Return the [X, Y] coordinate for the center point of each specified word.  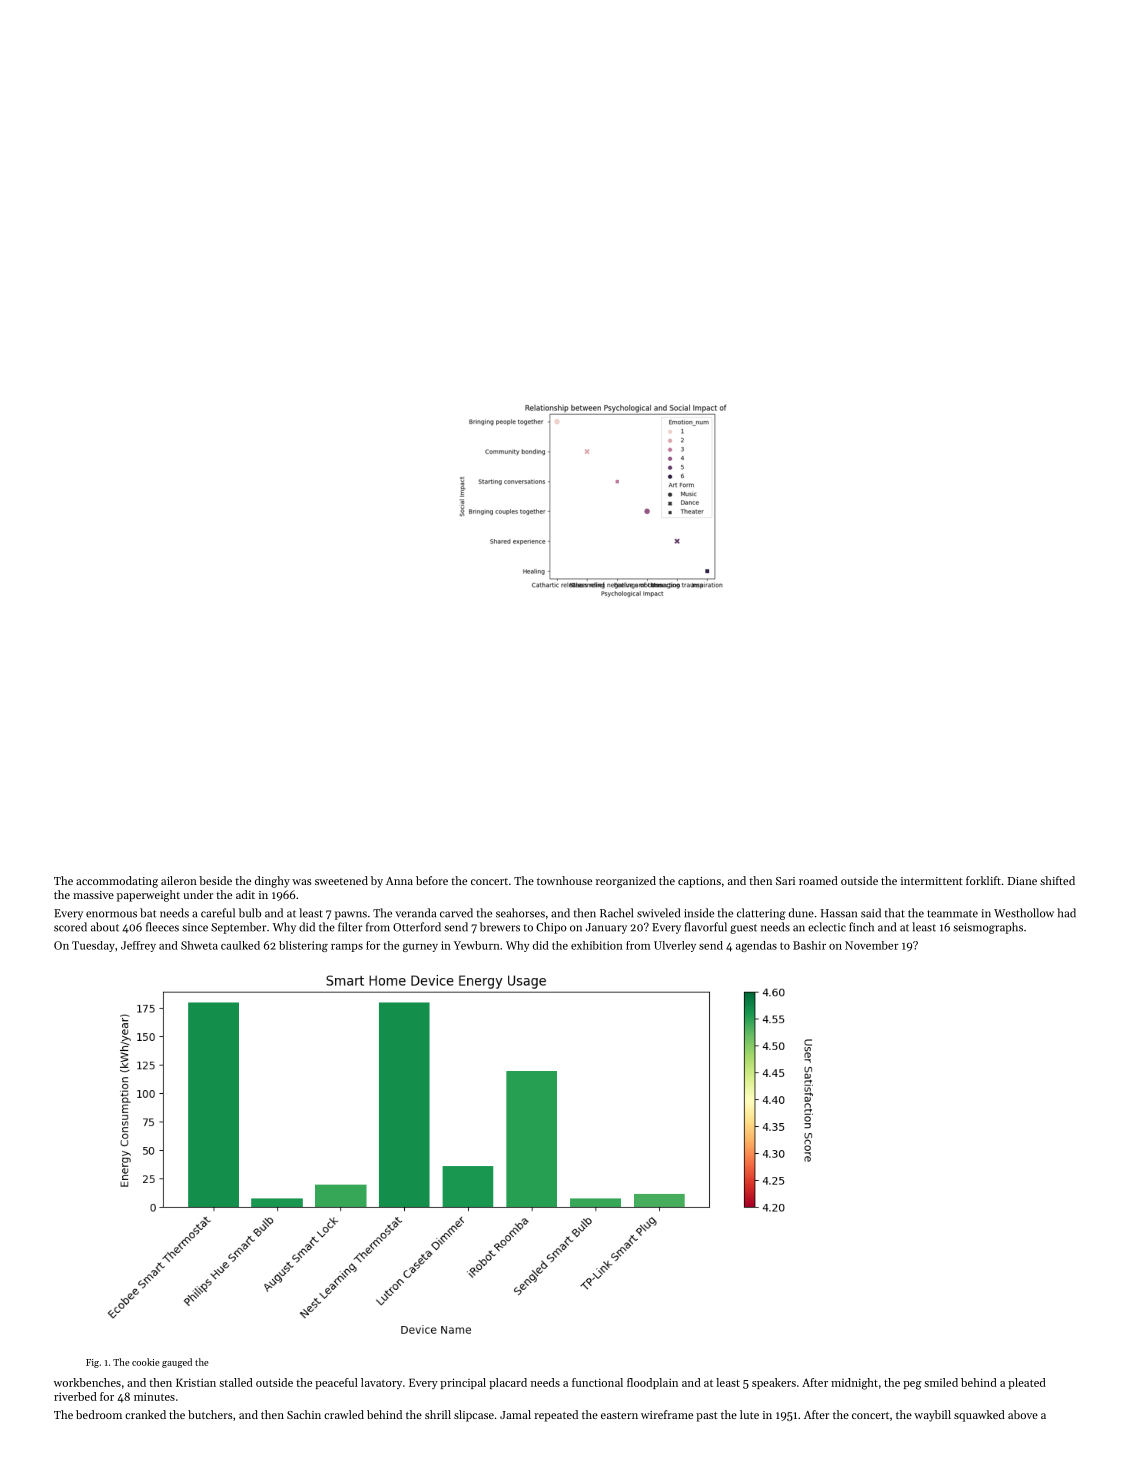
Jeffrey [138, 946]
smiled [941, 1382]
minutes [154, 1396]
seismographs [988, 928]
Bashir [809, 945]
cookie [146, 1362]
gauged [177, 1363]
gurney [420, 948]
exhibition [597, 945]
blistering [303, 946]
